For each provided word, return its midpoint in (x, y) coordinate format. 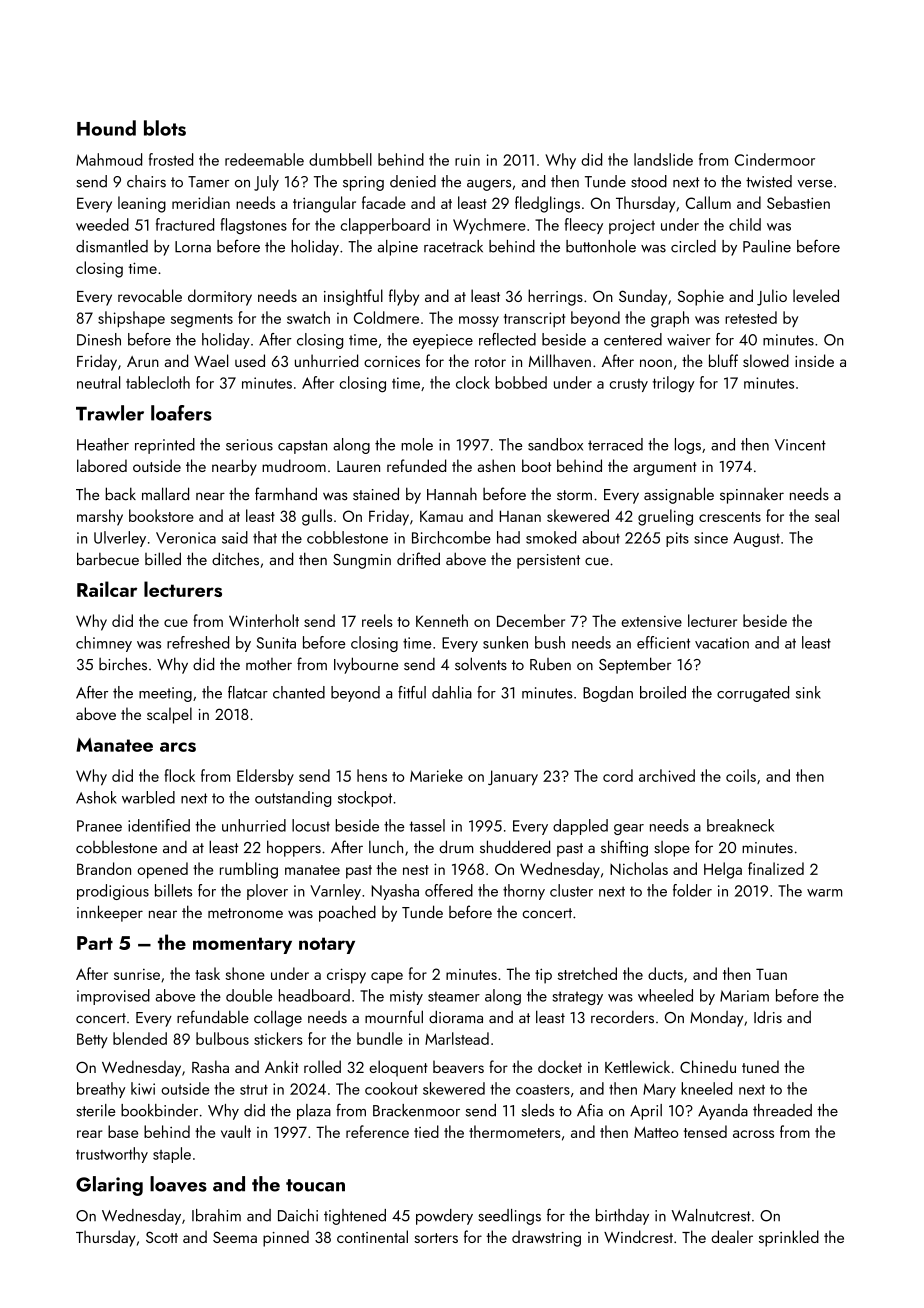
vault (236, 1131)
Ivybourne (366, 665)
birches (123, 664)
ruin (467, 160)
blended (140, 1038)
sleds (538, 1110)
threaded (782, 1110)
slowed (766, 360)
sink (808, 692)
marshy (100, 517)
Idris (768, 1016)
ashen (496, 465)
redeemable (264, 159)
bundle (380, 1038)
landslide (663, 159)
